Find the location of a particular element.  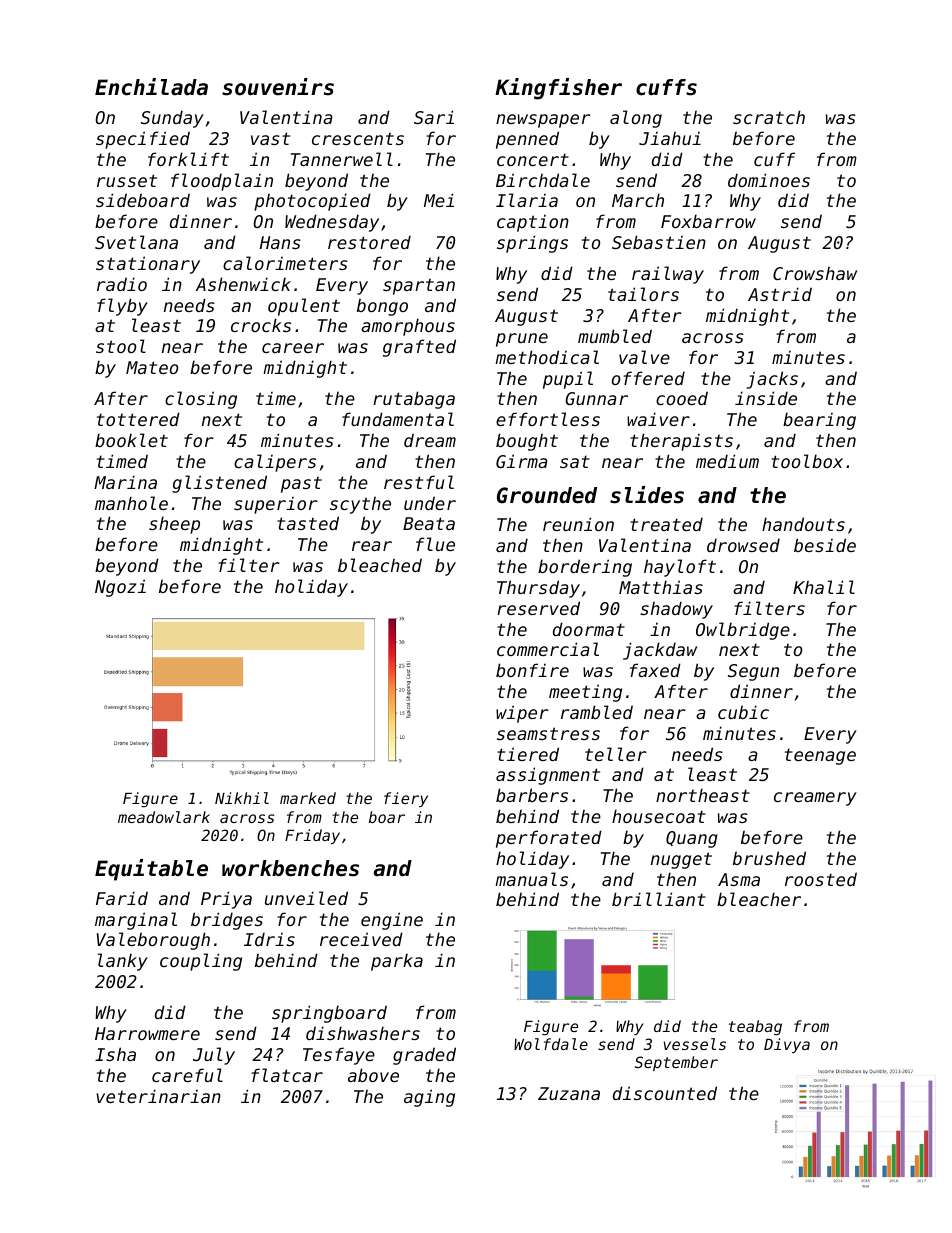

concert is located at coordinates (533, 159).
